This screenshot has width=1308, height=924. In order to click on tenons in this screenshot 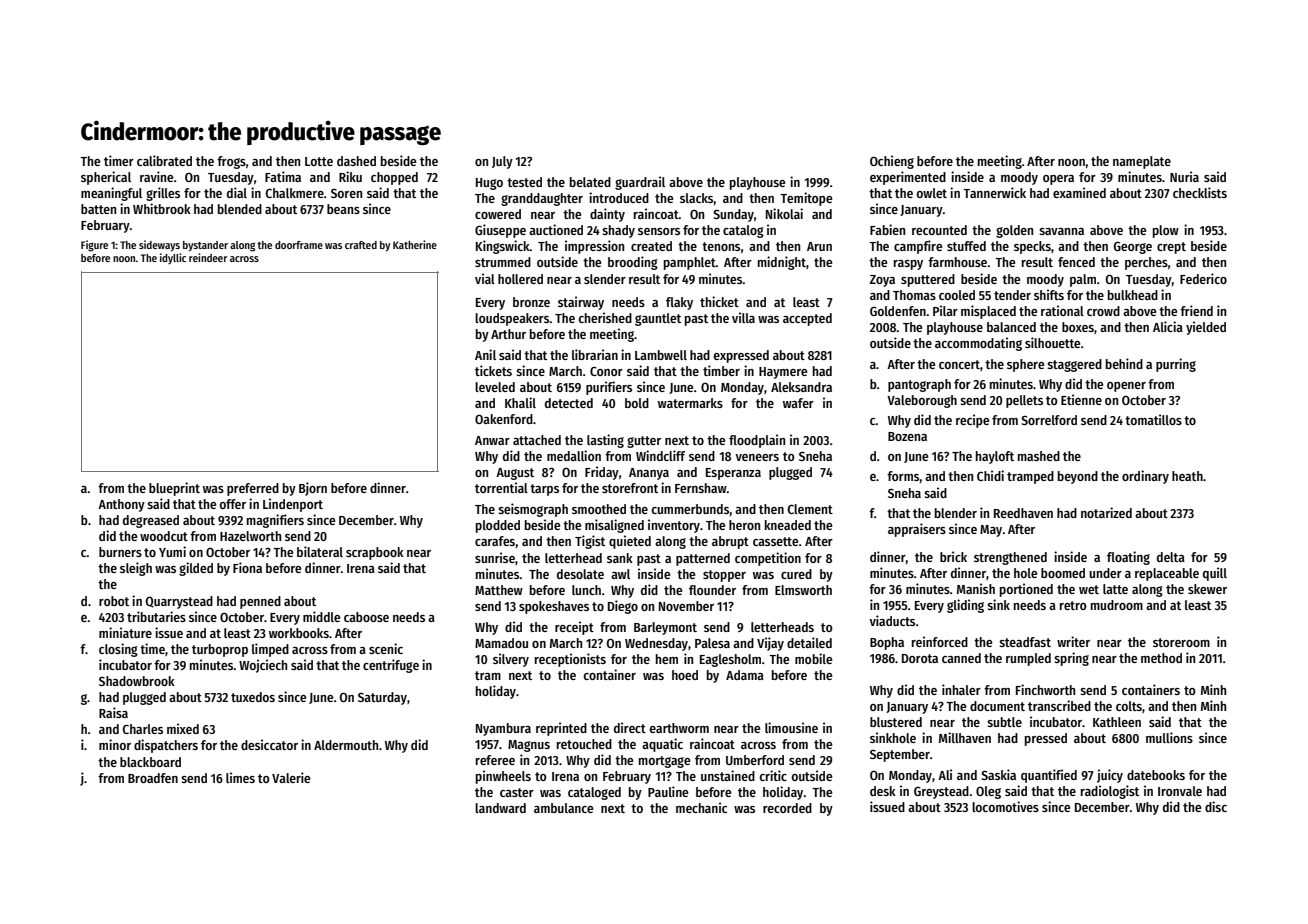, I will do `click(721, 246)`.
